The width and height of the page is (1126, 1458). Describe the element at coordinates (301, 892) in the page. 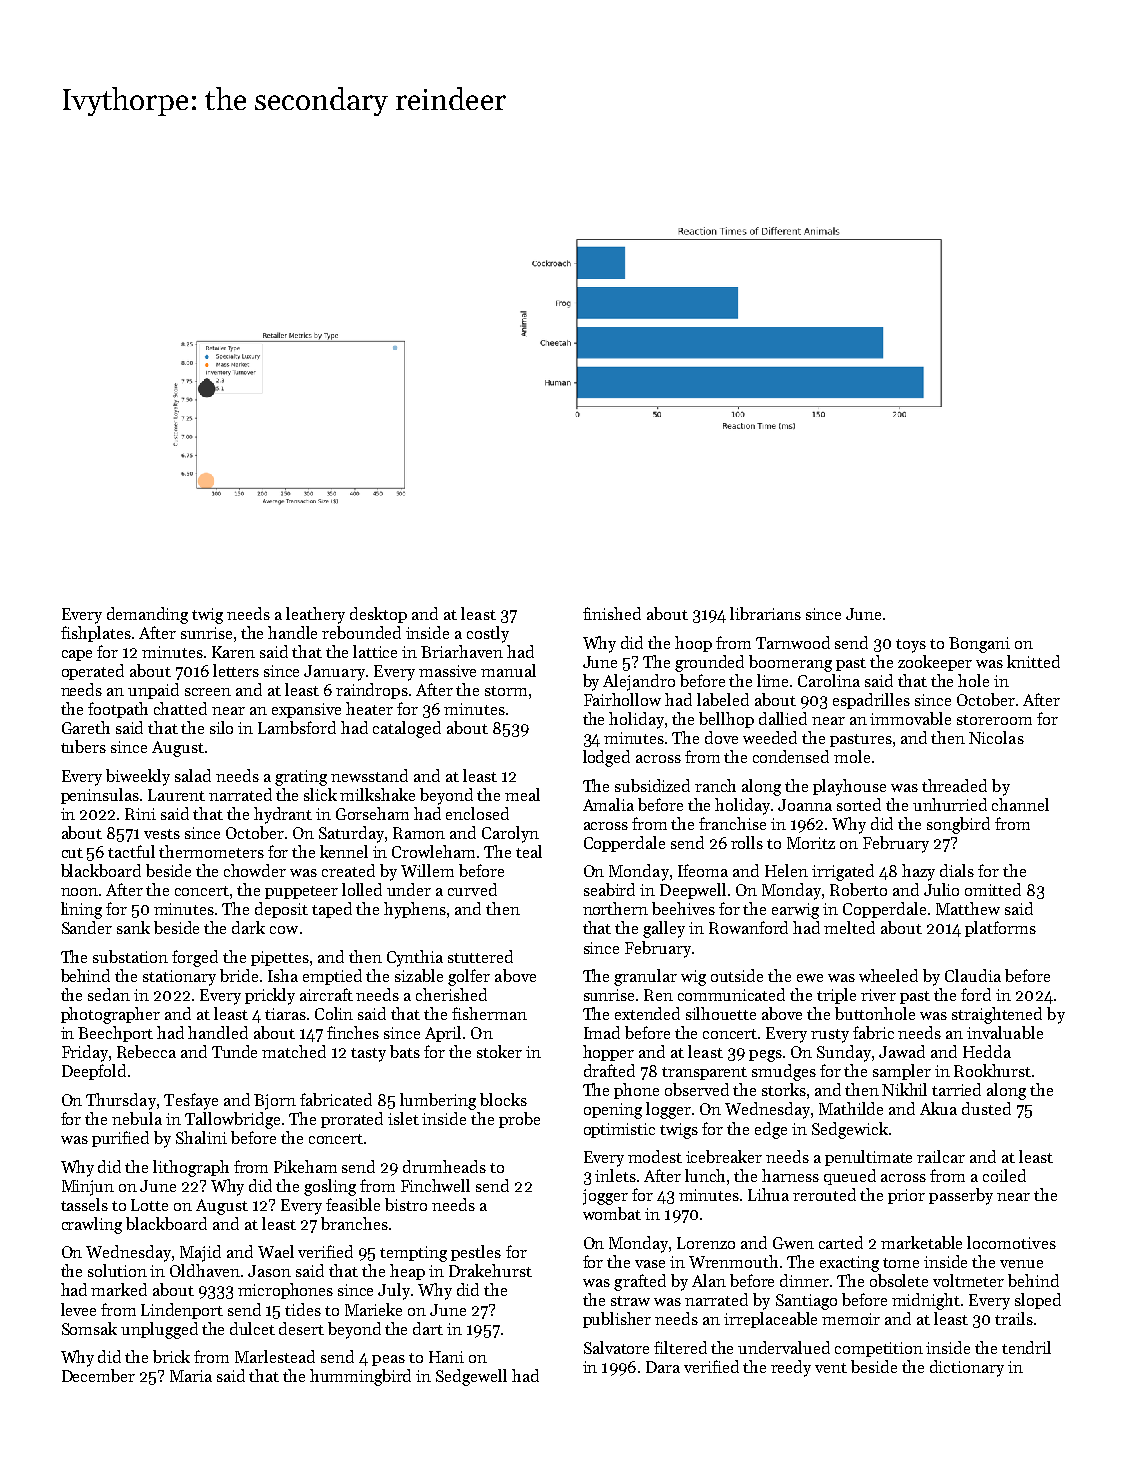

I see `puppeteer` at that location.
